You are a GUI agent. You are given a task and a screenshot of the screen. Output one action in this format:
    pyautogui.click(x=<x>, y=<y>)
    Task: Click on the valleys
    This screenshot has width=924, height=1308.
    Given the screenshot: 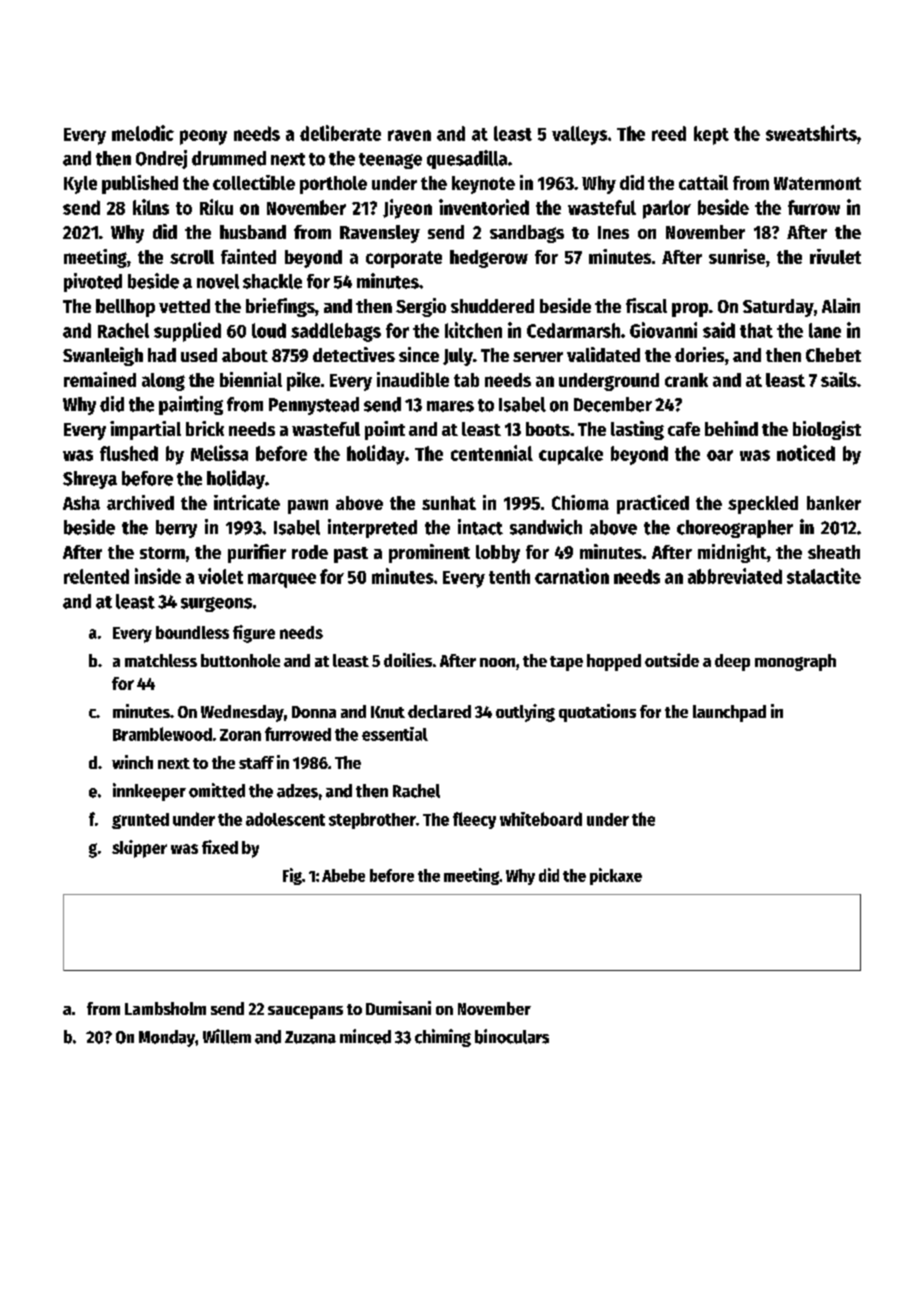 What is the action you would take?
    pyautogui.click(x=579, y=135)
